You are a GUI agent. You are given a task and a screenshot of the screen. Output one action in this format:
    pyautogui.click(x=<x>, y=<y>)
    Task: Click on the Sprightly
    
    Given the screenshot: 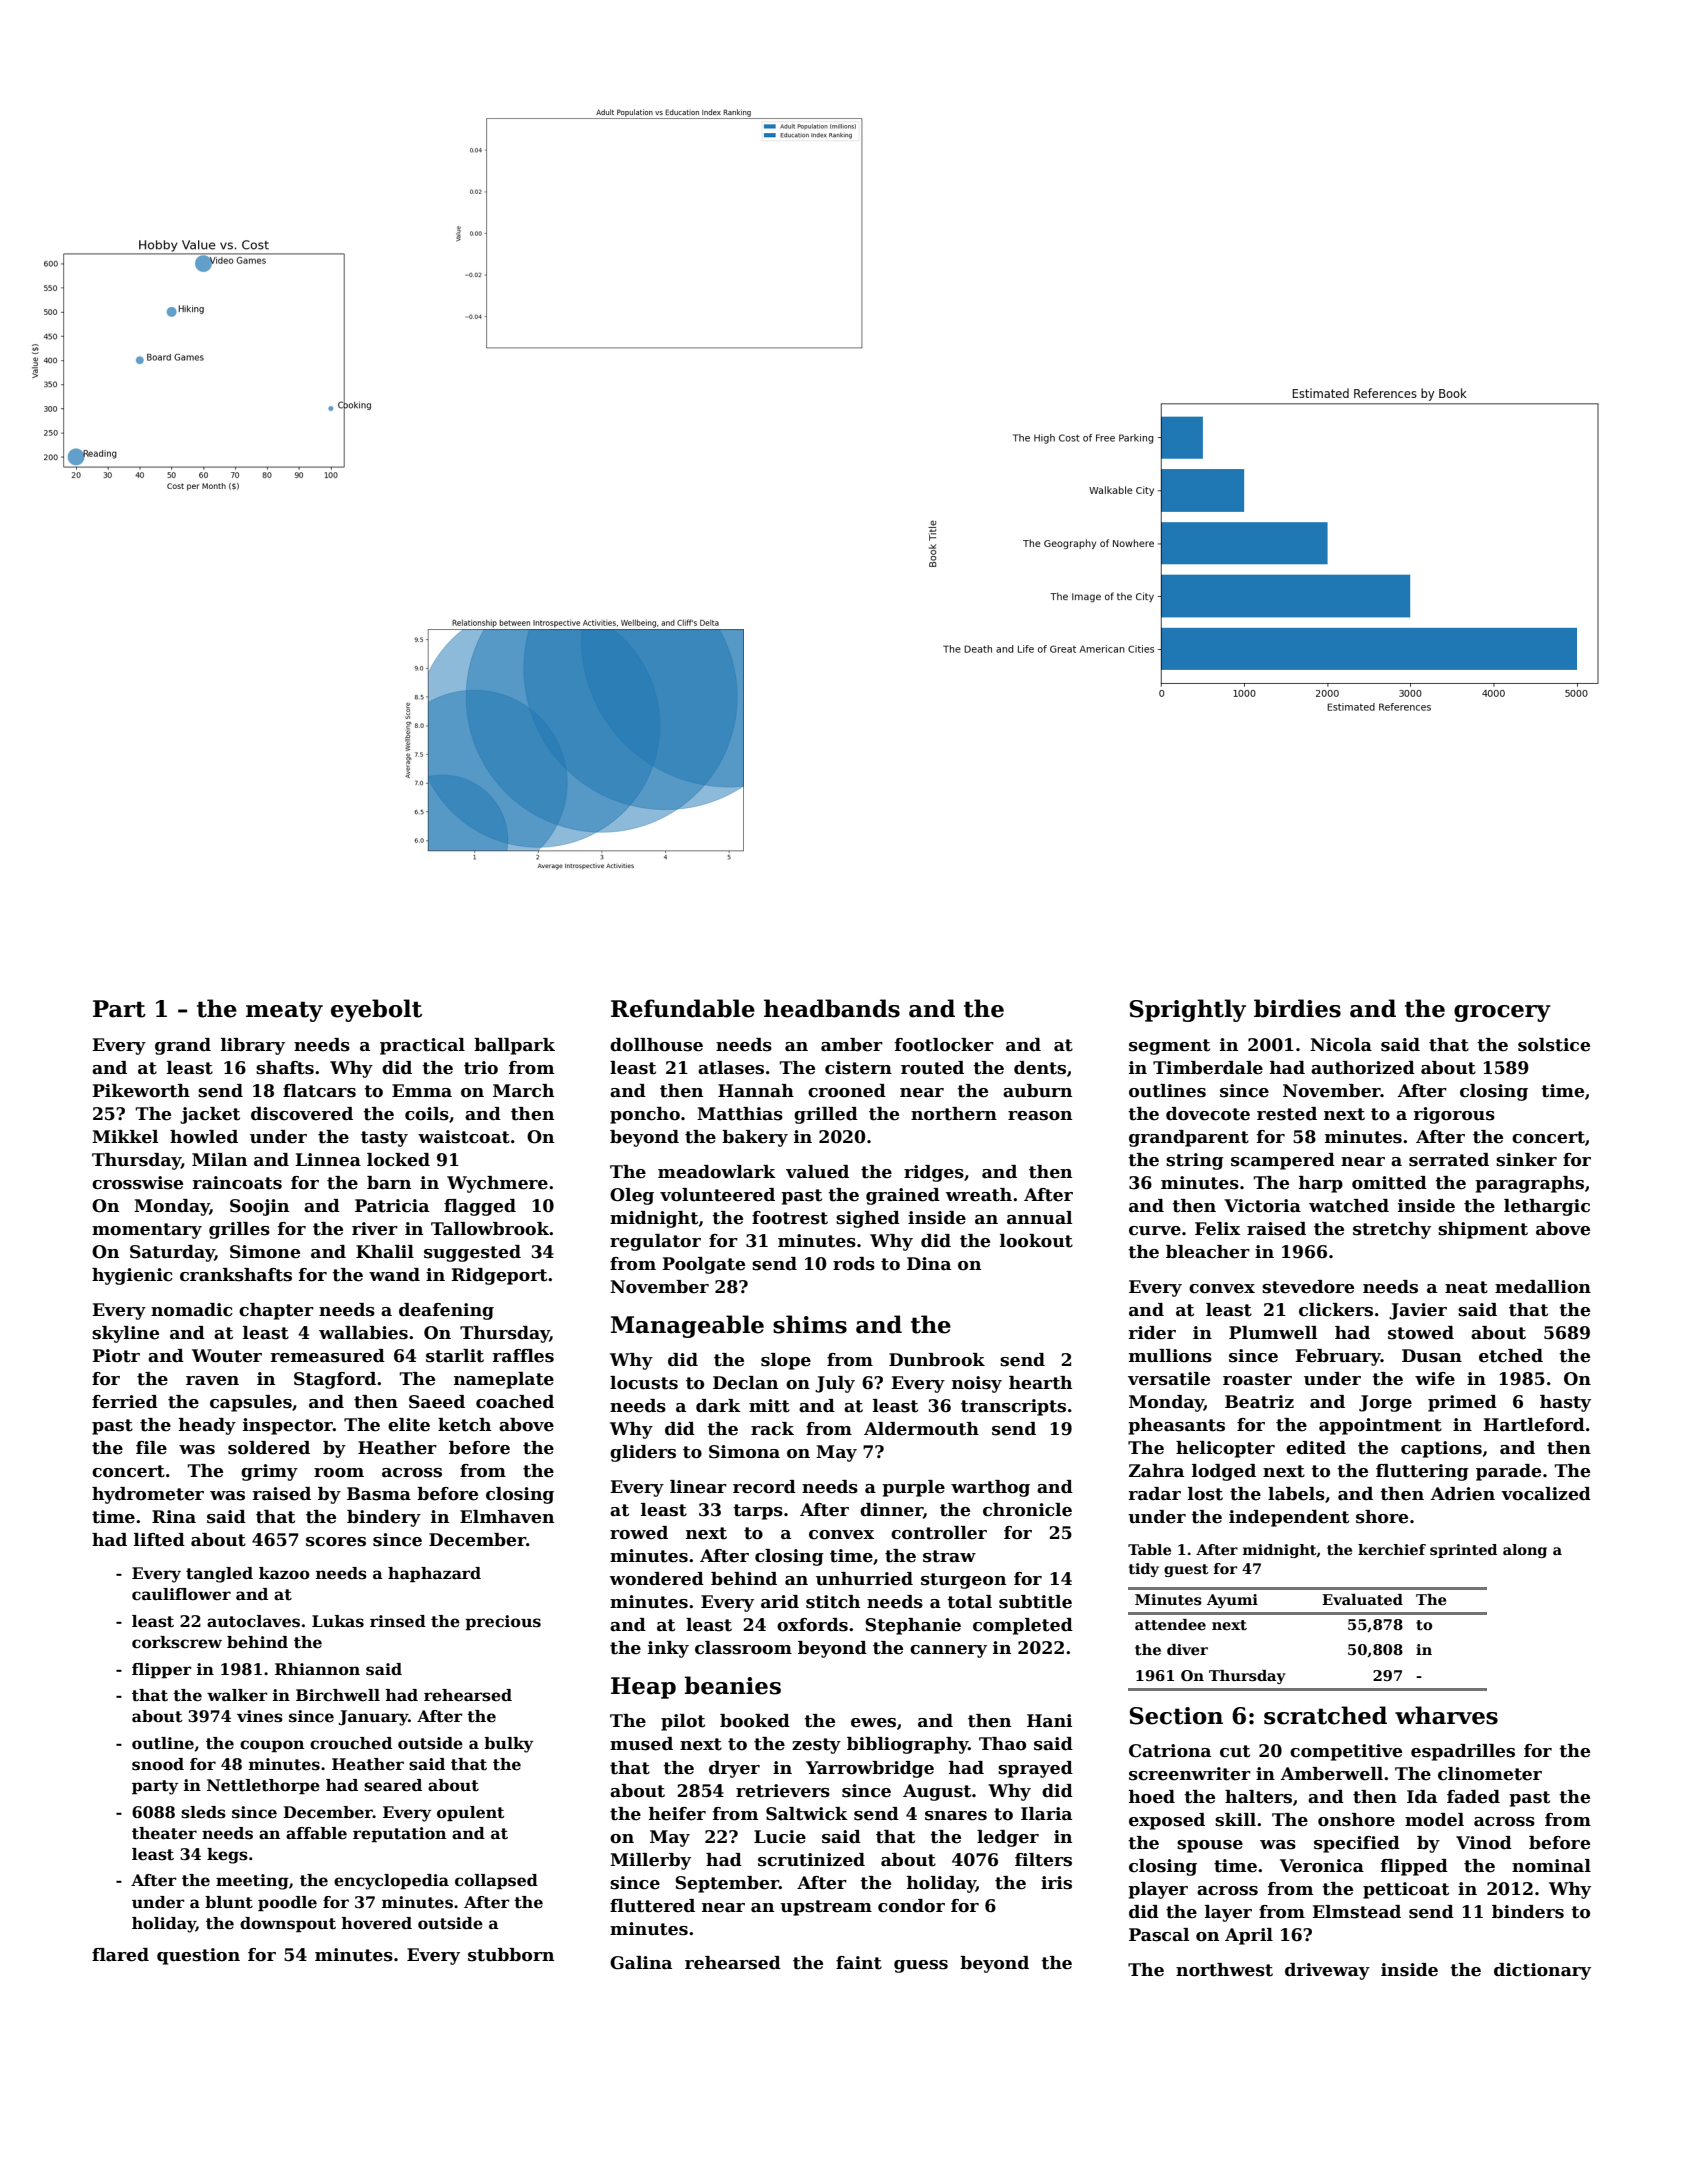 What is the action you would take?
    pyautogui.click(x=1188, y=1010)
